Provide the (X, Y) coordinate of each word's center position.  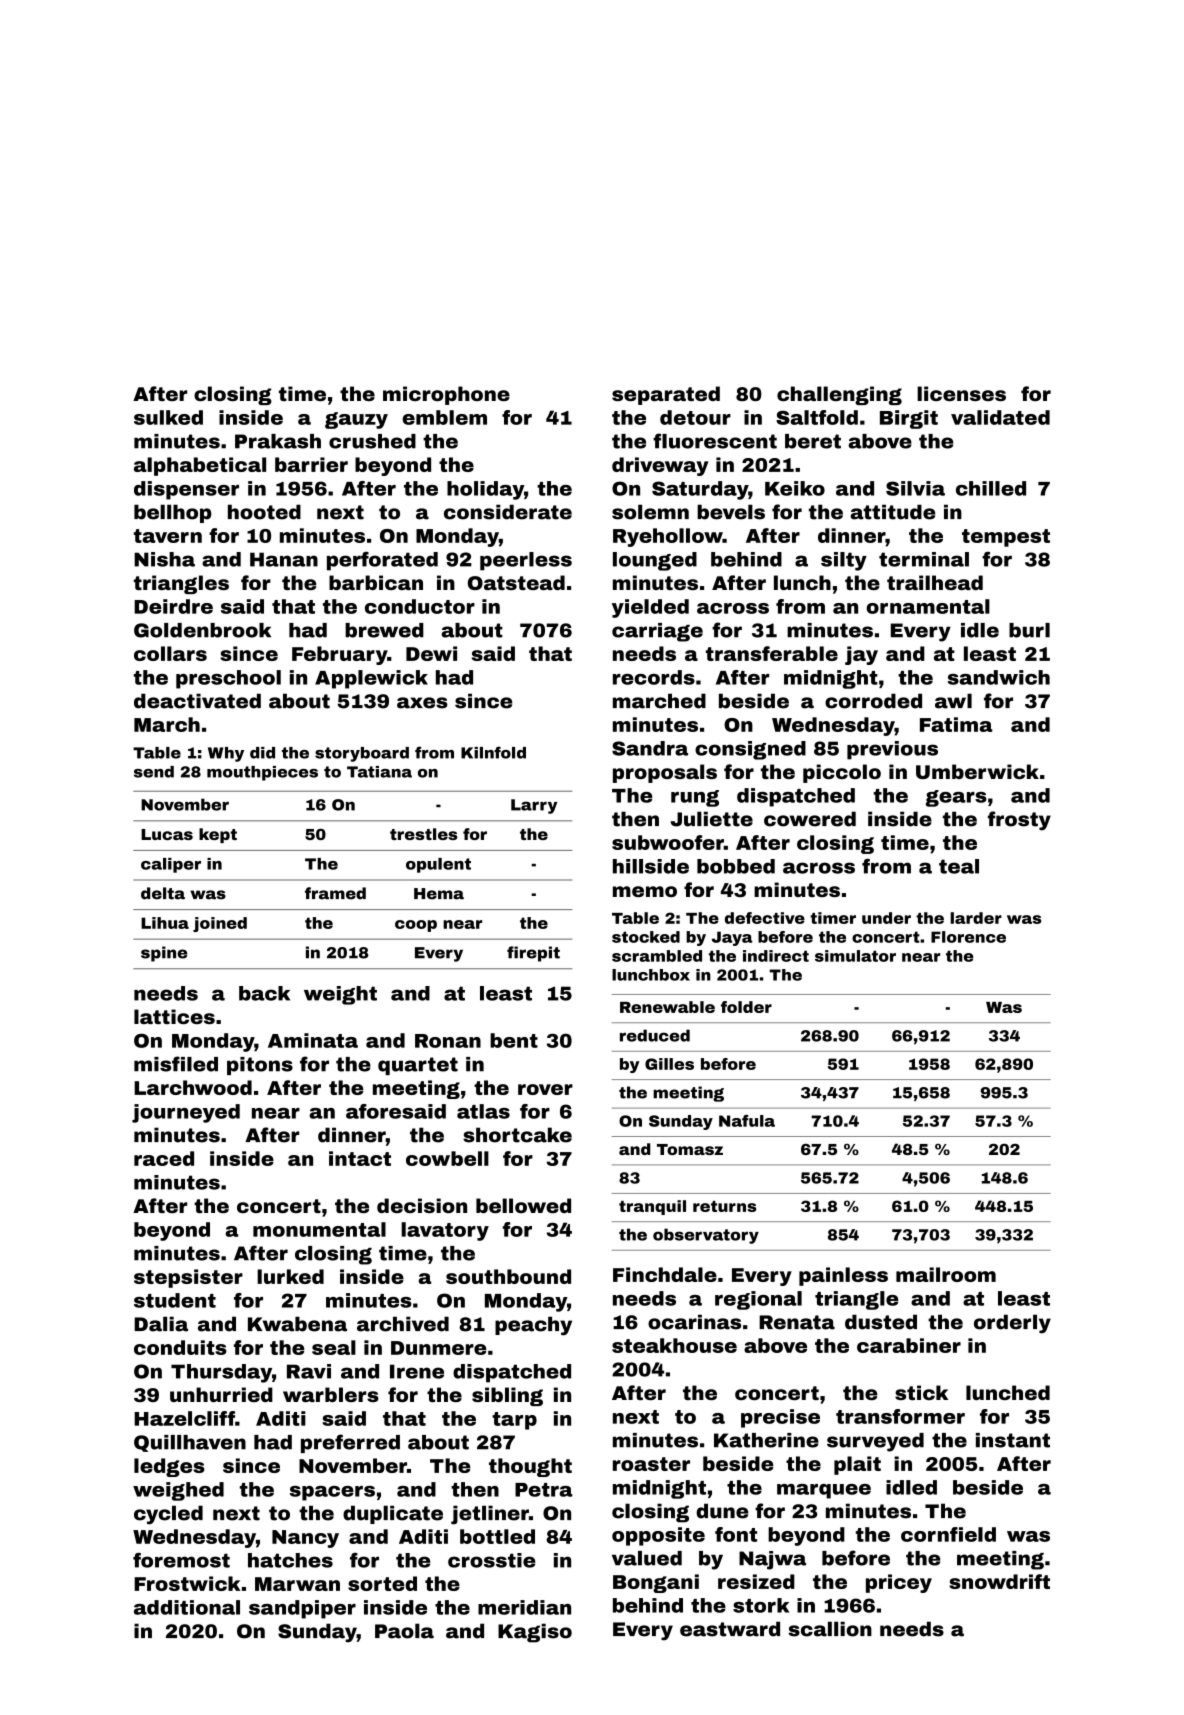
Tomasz (690, 1149)
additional (187, 1607)
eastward (730, 1629)
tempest (1006, 538)
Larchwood (193, 1087)
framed (335, 893)
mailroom (946, 1274)
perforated (382, 561)
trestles (423, 834)
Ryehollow (668, 537)
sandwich (998, 677)
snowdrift (999, 1581)
